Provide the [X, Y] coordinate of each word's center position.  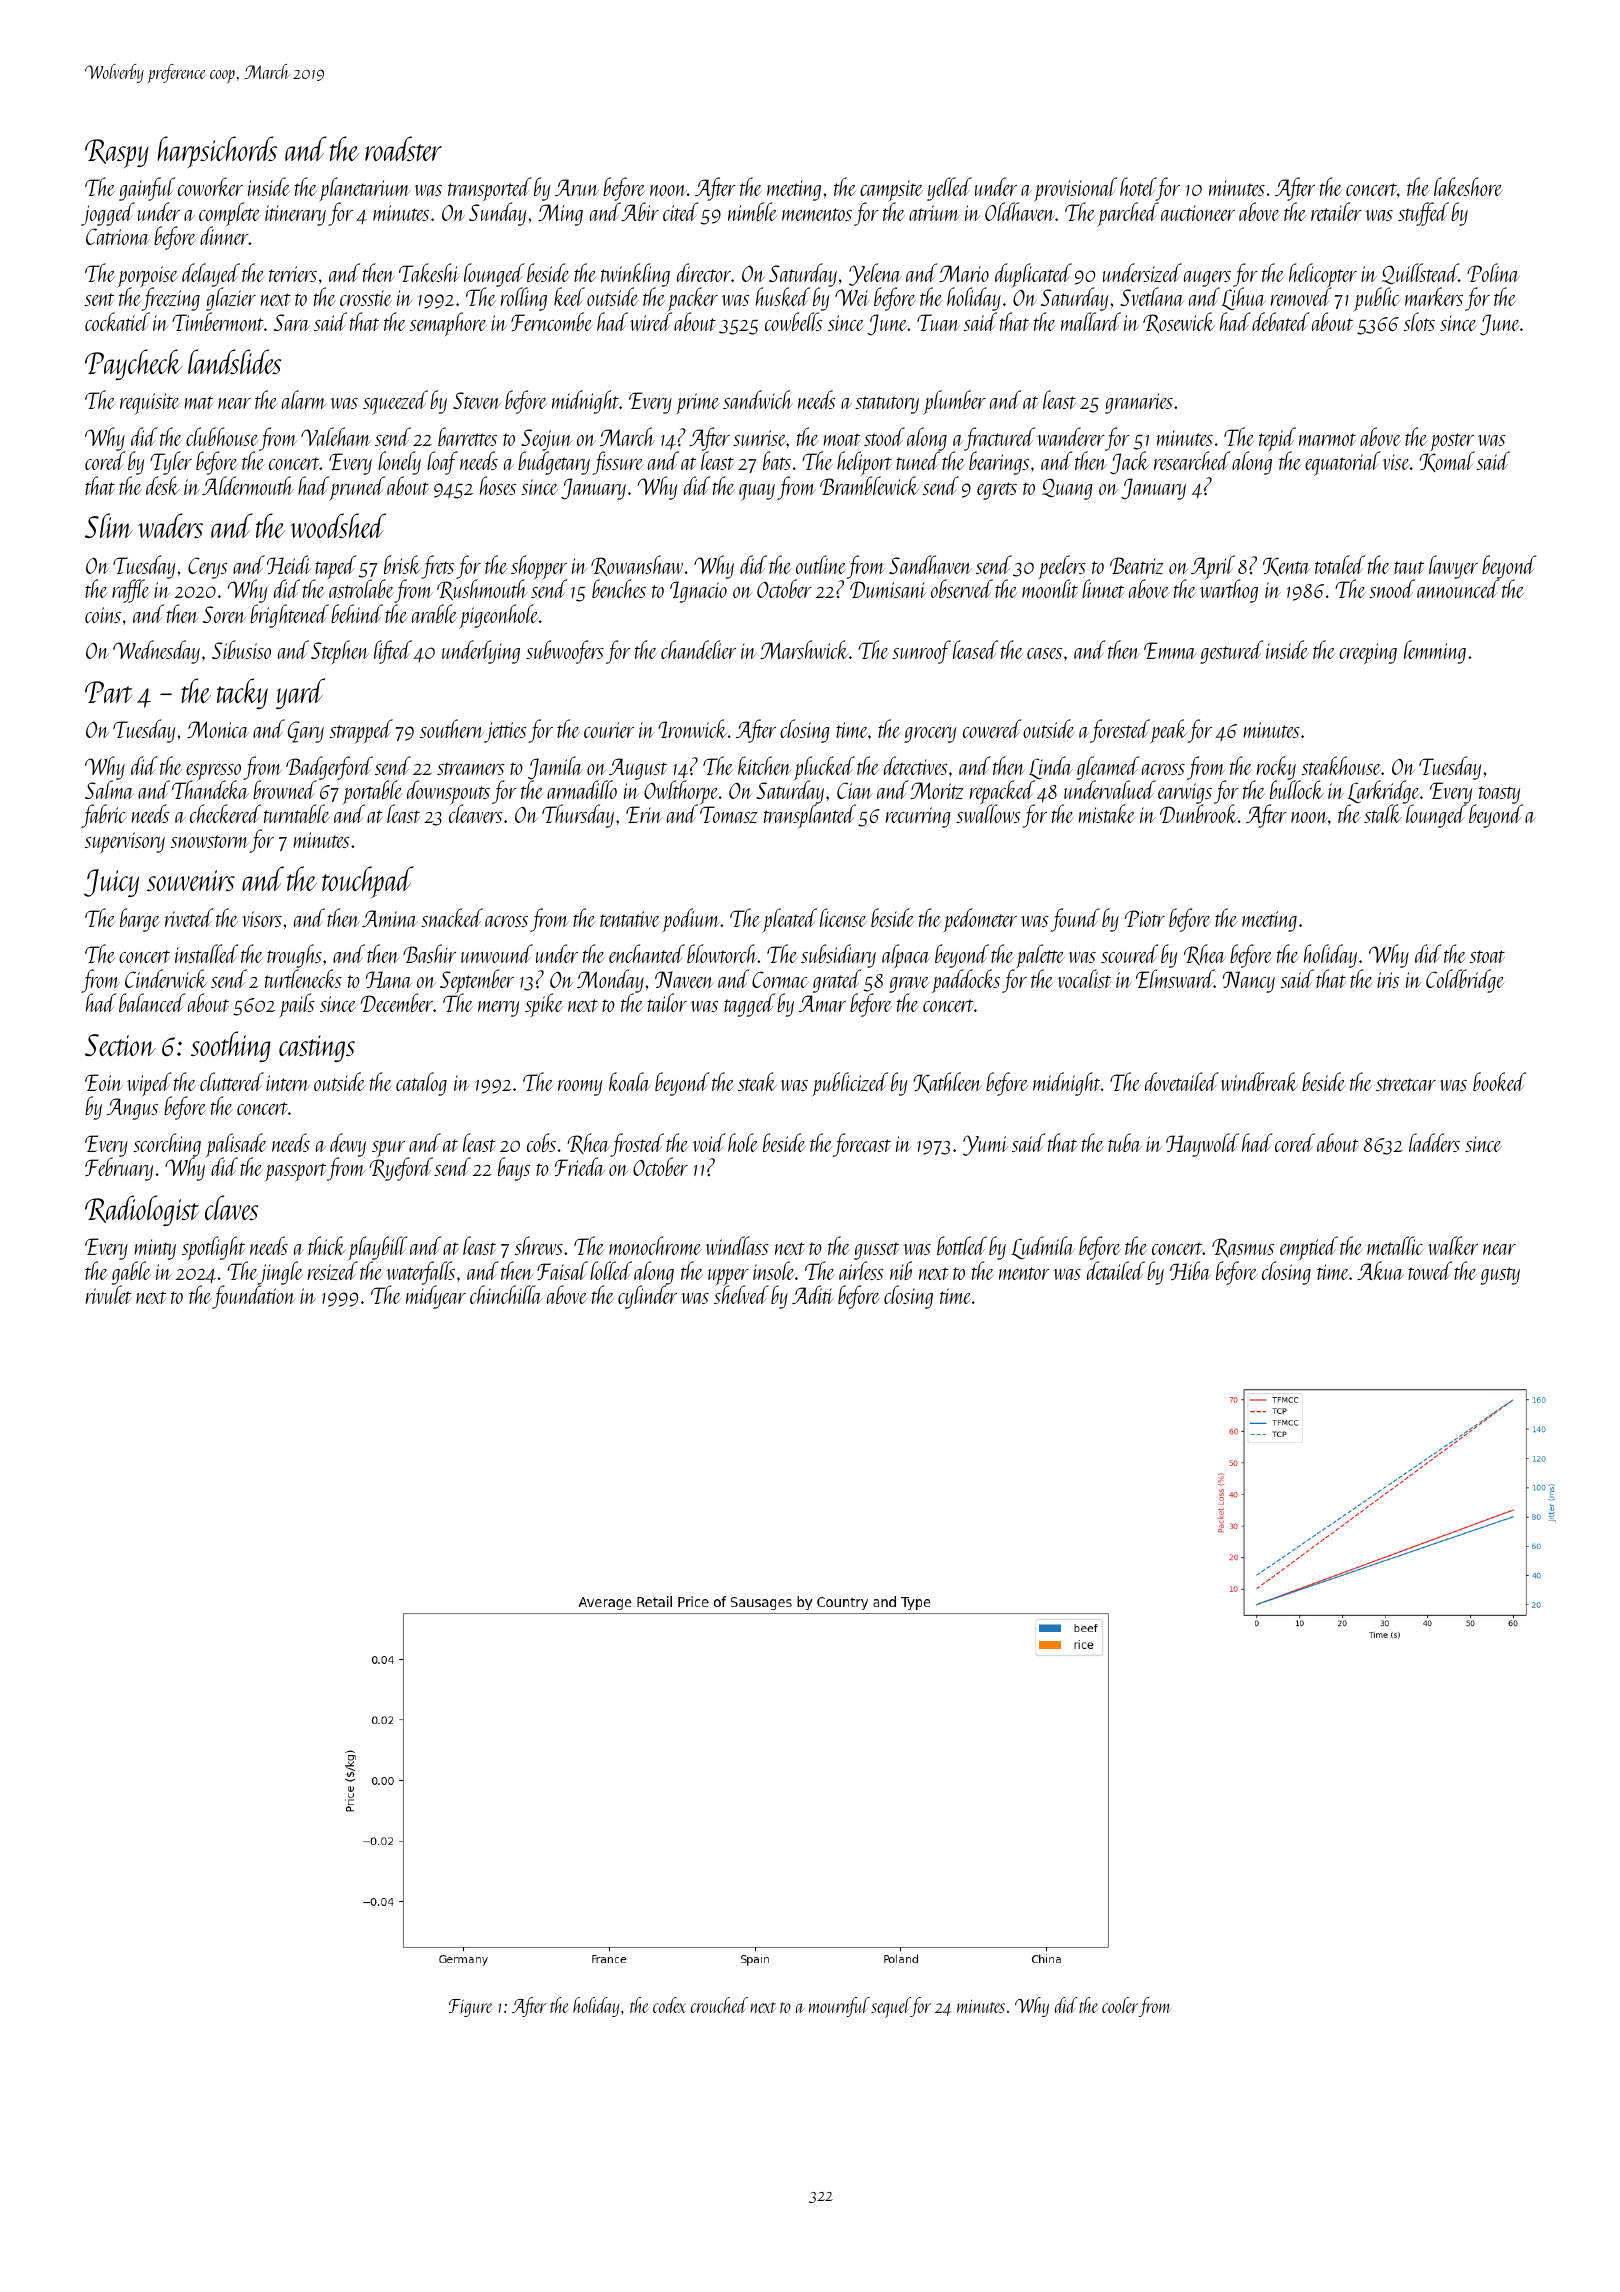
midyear [436, 1297]
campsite [891, 191]
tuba [1125, 1142]
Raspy [117, 154]
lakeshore [1468, 186]
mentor [1024, 1273]
